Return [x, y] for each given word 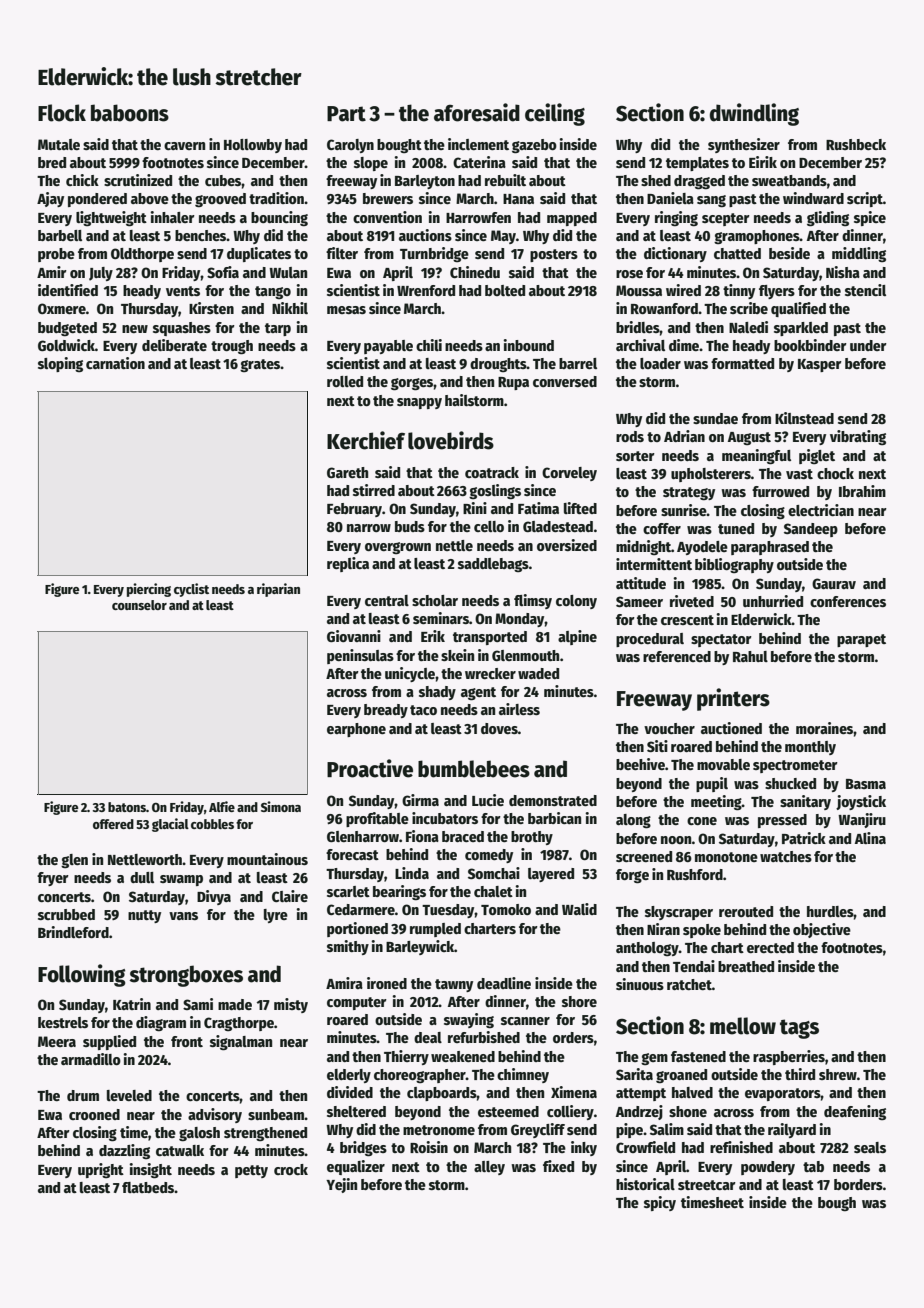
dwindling [754, 114]
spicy [660, 1203]
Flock [62, 113]
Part [346, 114]
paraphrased [770, 548]
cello [489, 526]
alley [489, 1168]
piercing [149, 590]
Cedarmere [361, 909]
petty [251, 1171]
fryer [53, 879]
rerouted [746, 911]
